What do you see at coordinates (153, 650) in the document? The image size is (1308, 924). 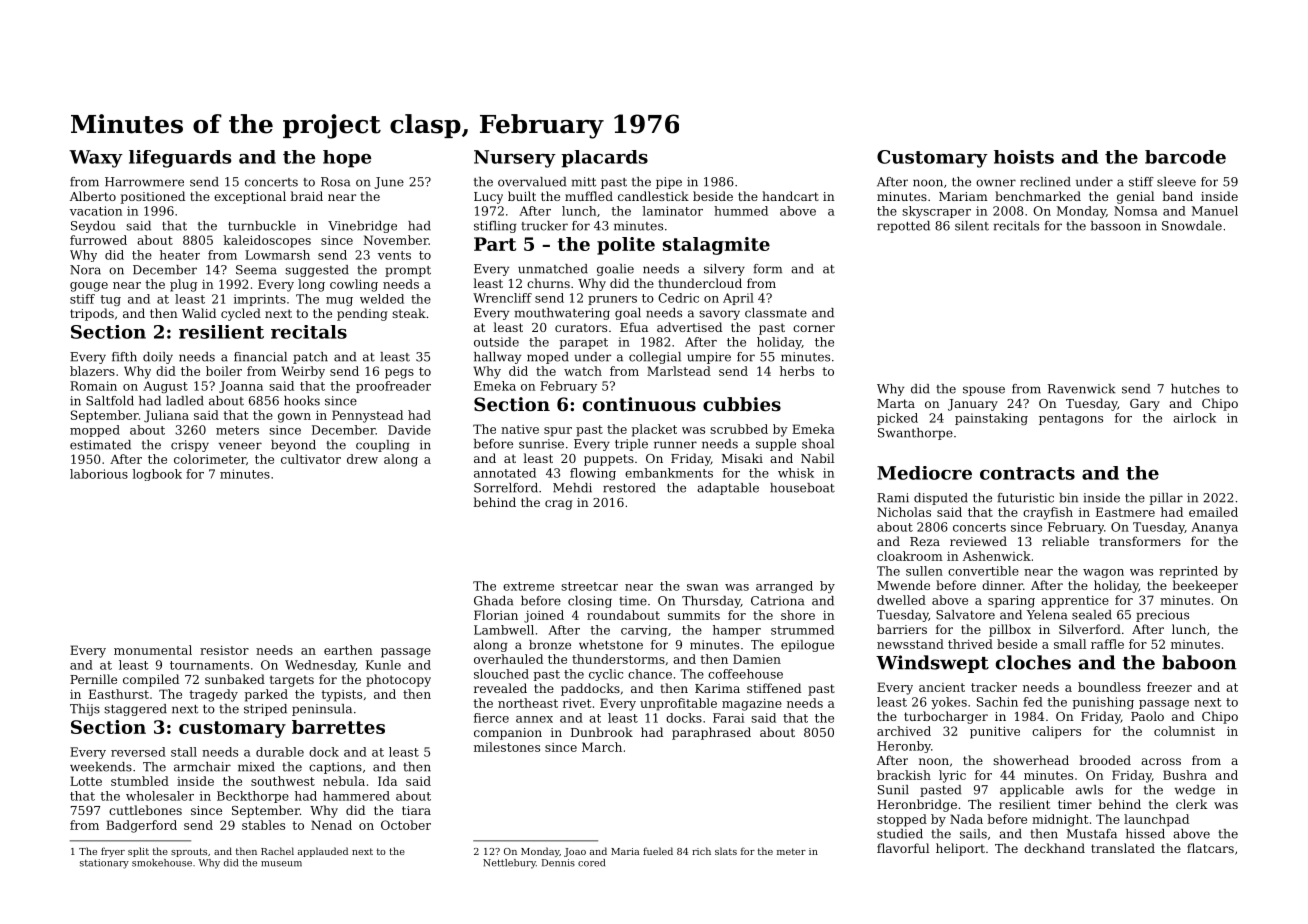 I see `monumental` at bounding box center [153, 650].
